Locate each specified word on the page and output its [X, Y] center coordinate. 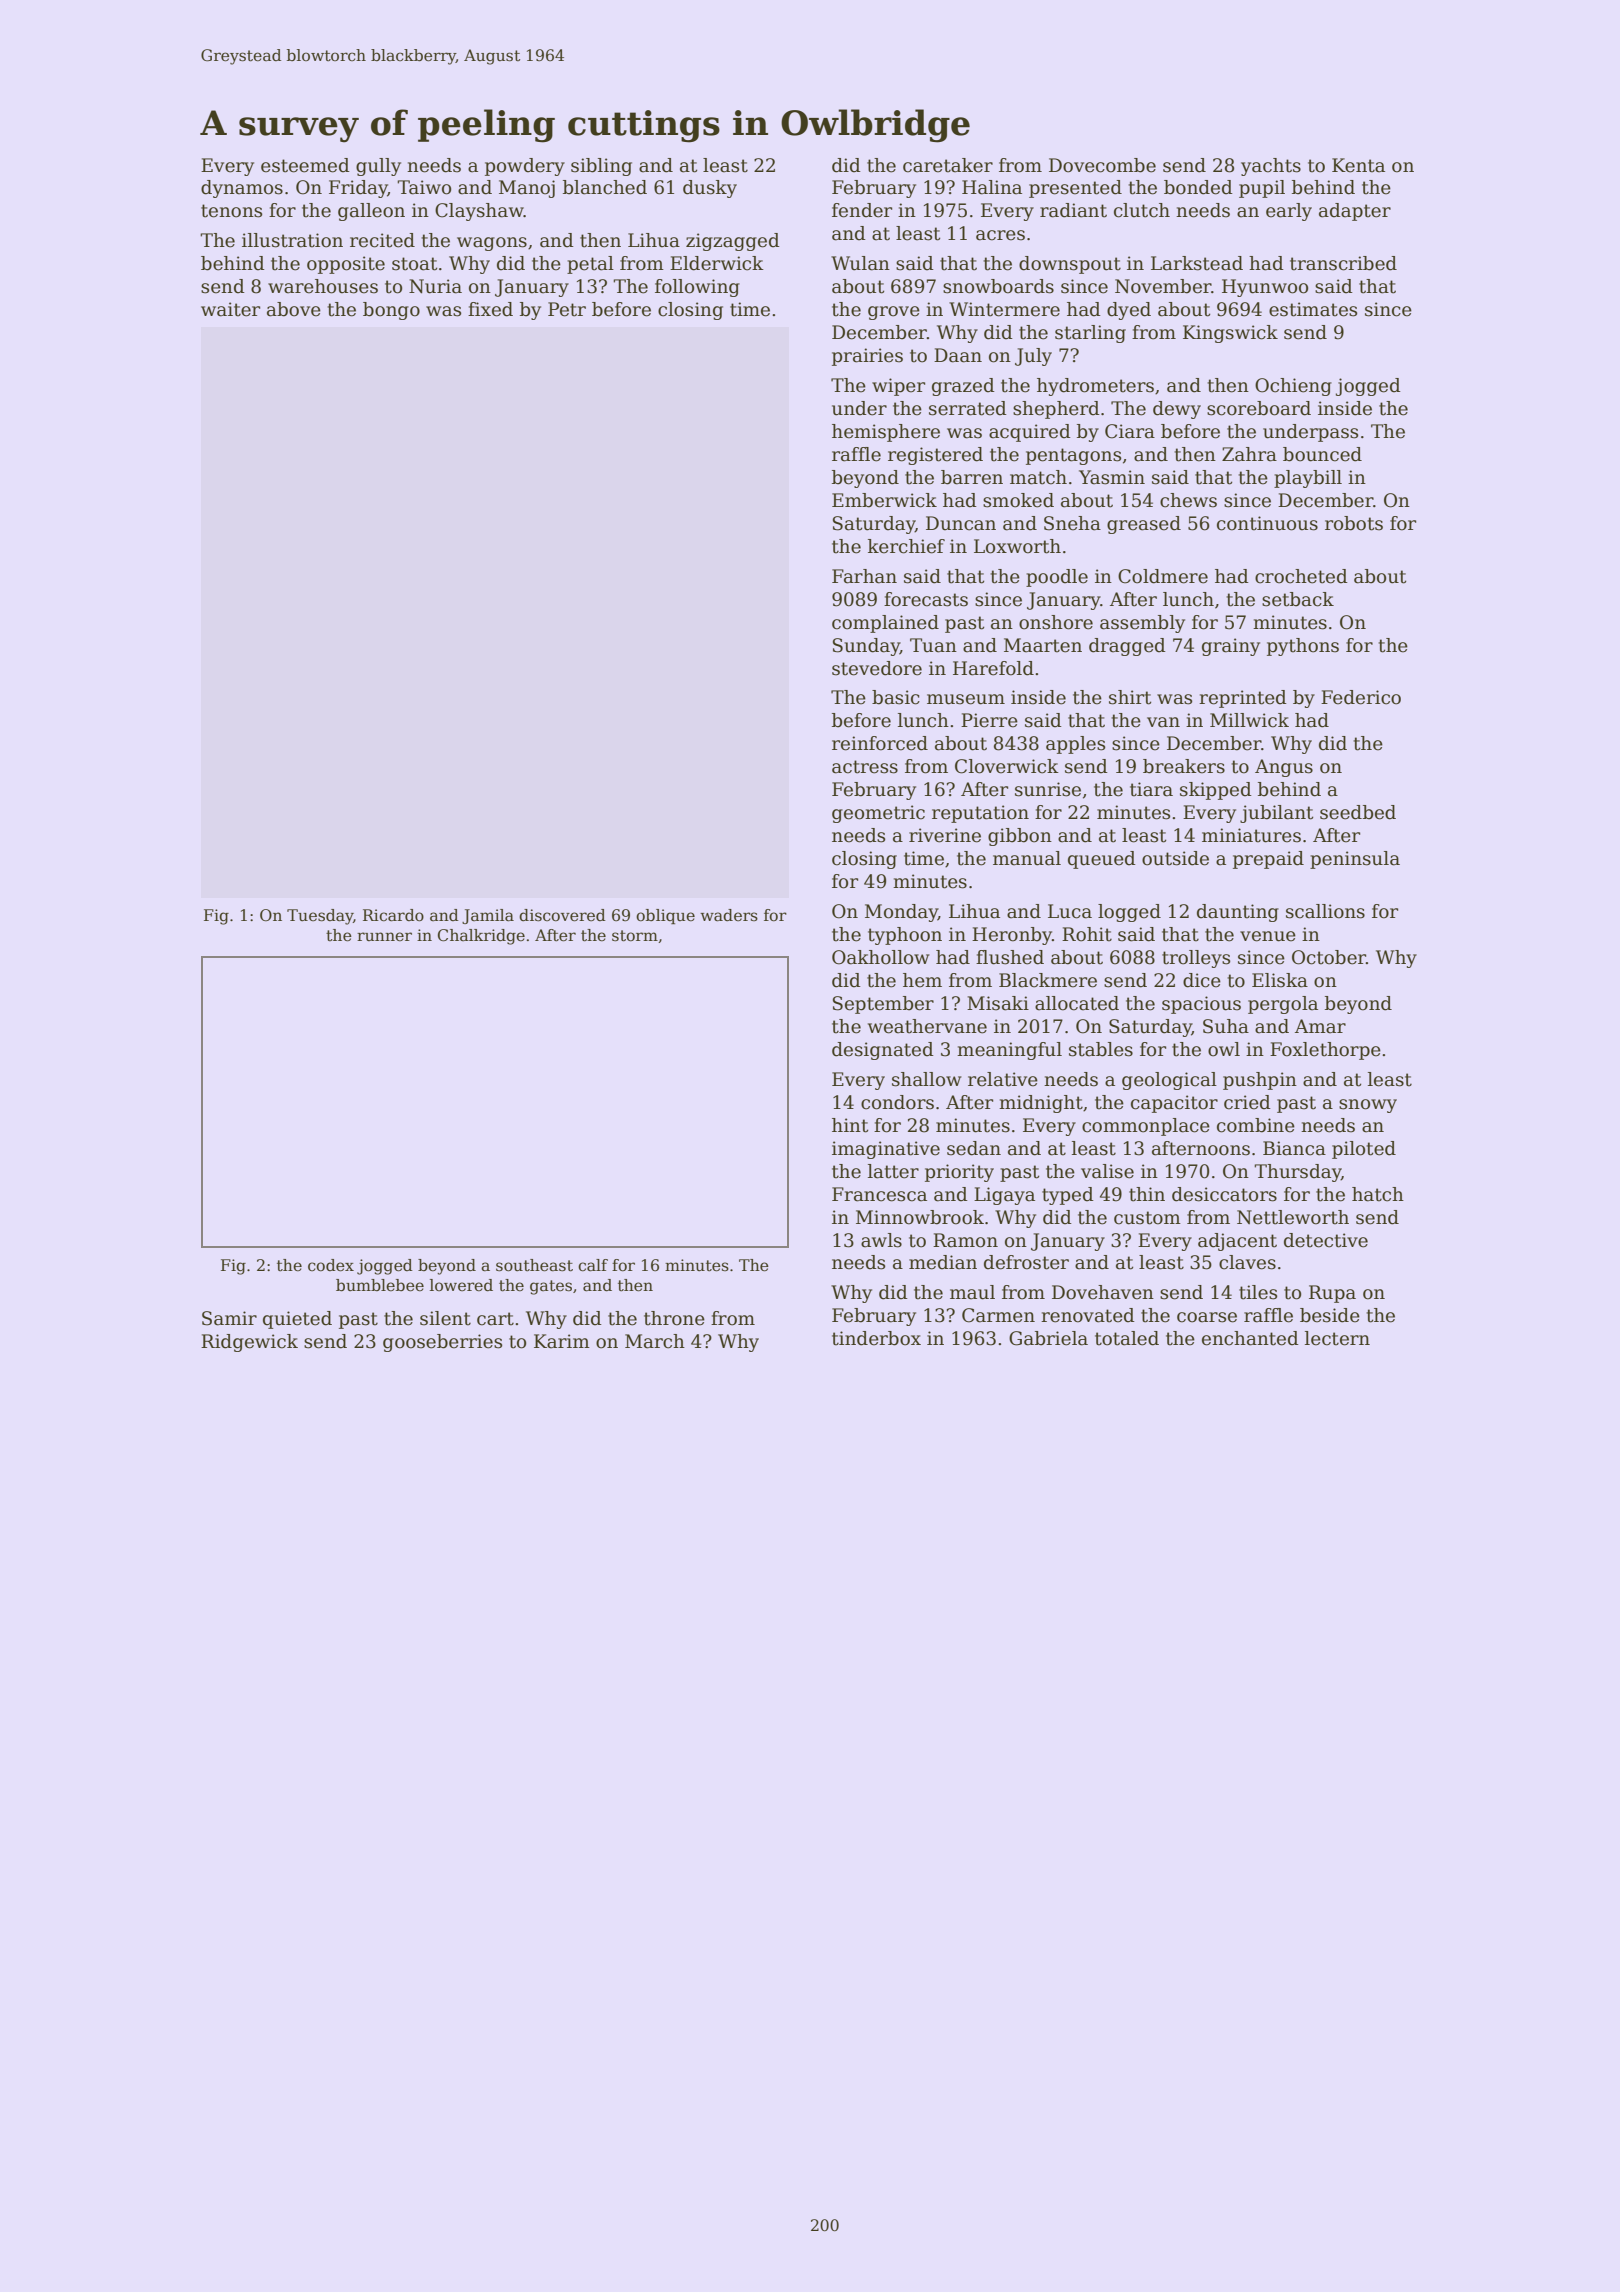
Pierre [989, 720]
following [697, 288]
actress [865, 767]
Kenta [1358, 165]
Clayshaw [479, 212]
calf [593, 1265]
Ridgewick [249, 1343]
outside [1175, 858]
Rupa [1332, 1294]
